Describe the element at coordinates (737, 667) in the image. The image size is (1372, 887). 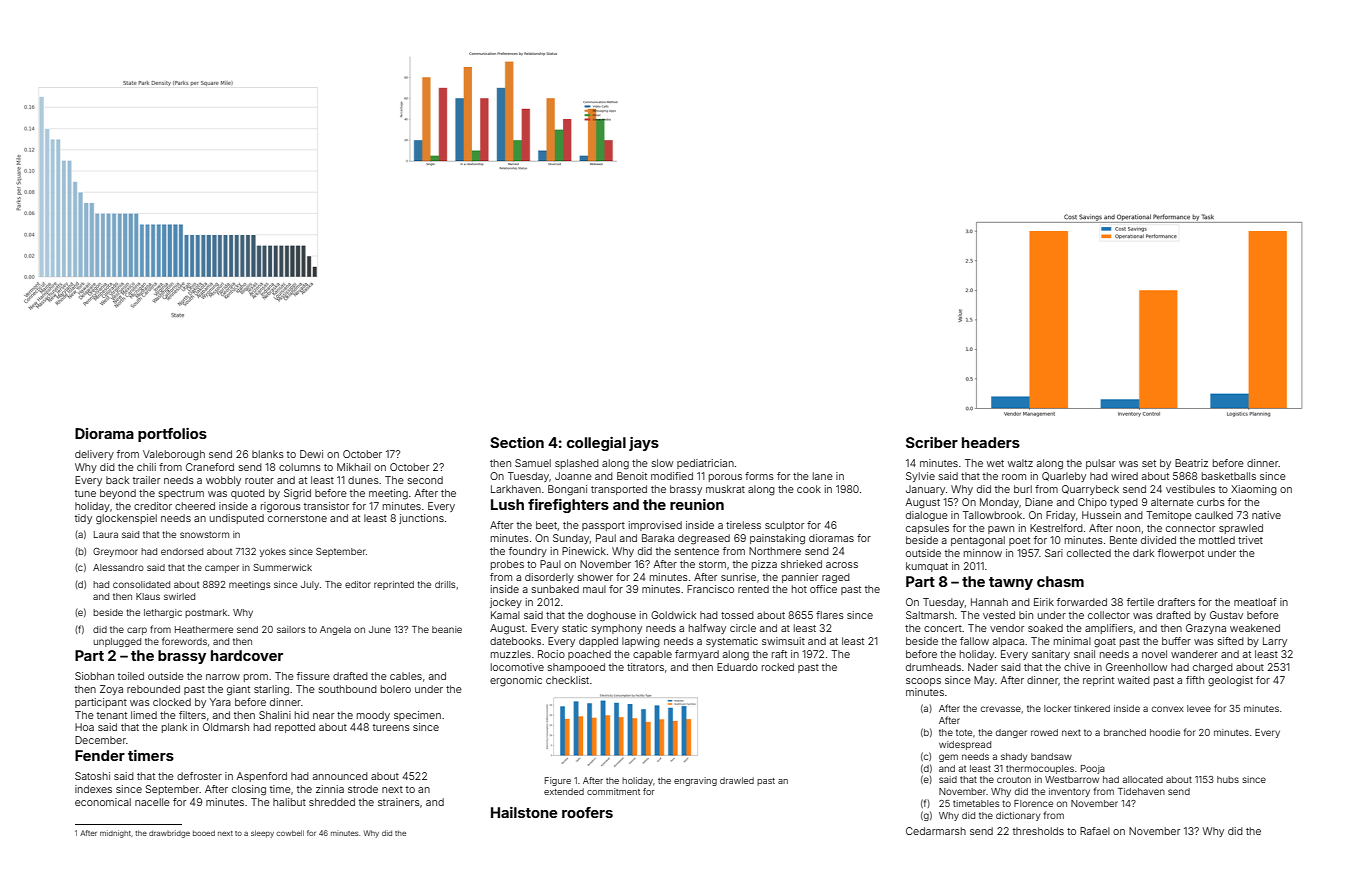
I see `Eduardo` at that location.
